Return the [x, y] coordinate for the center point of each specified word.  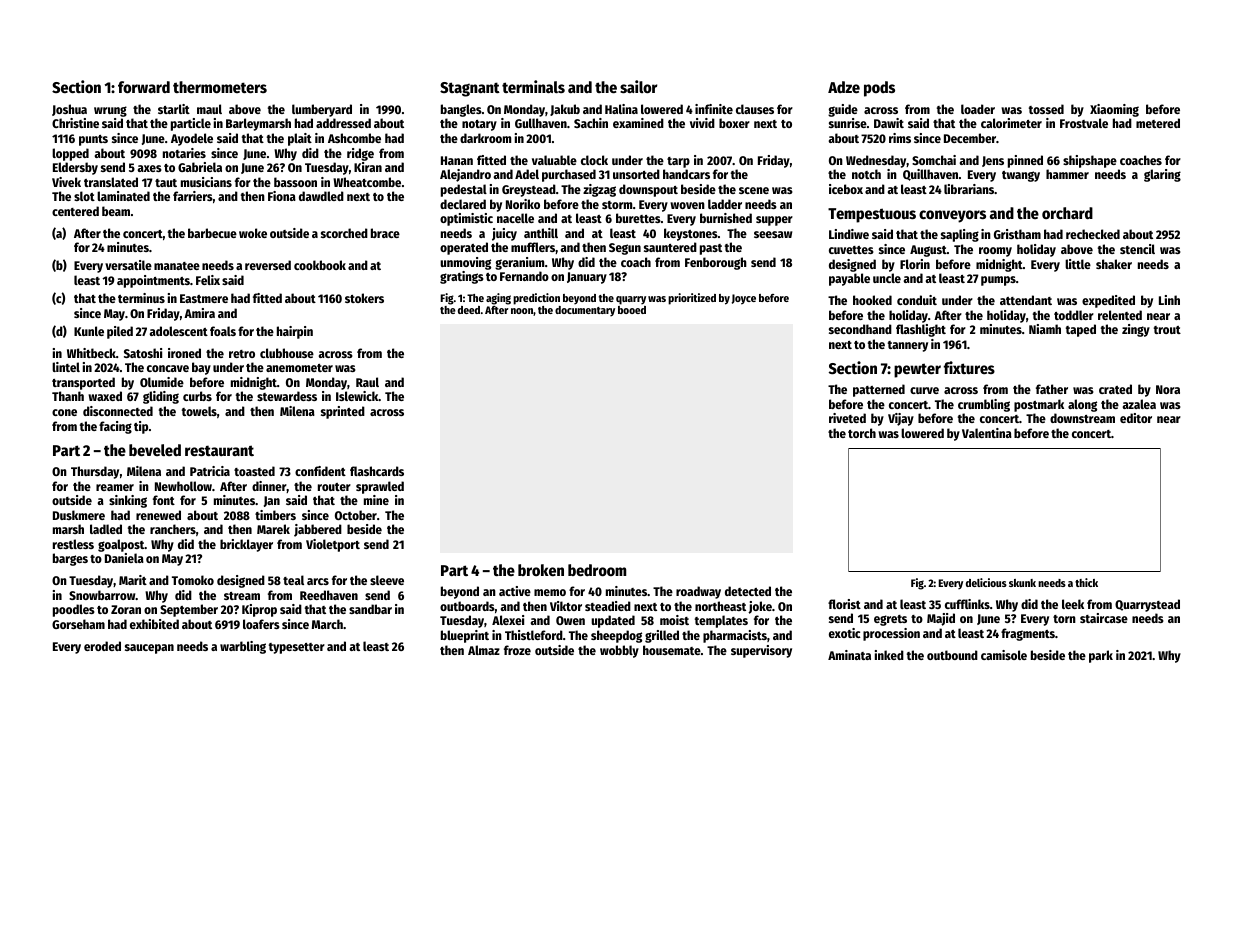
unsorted [636, 174]
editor [1136, 418]
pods [879, 89]
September [189, 610]
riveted [847, 418]
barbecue [212, 233]
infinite [714, 109]
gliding [161, 397]
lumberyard [322, 110]
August [928, 251]
